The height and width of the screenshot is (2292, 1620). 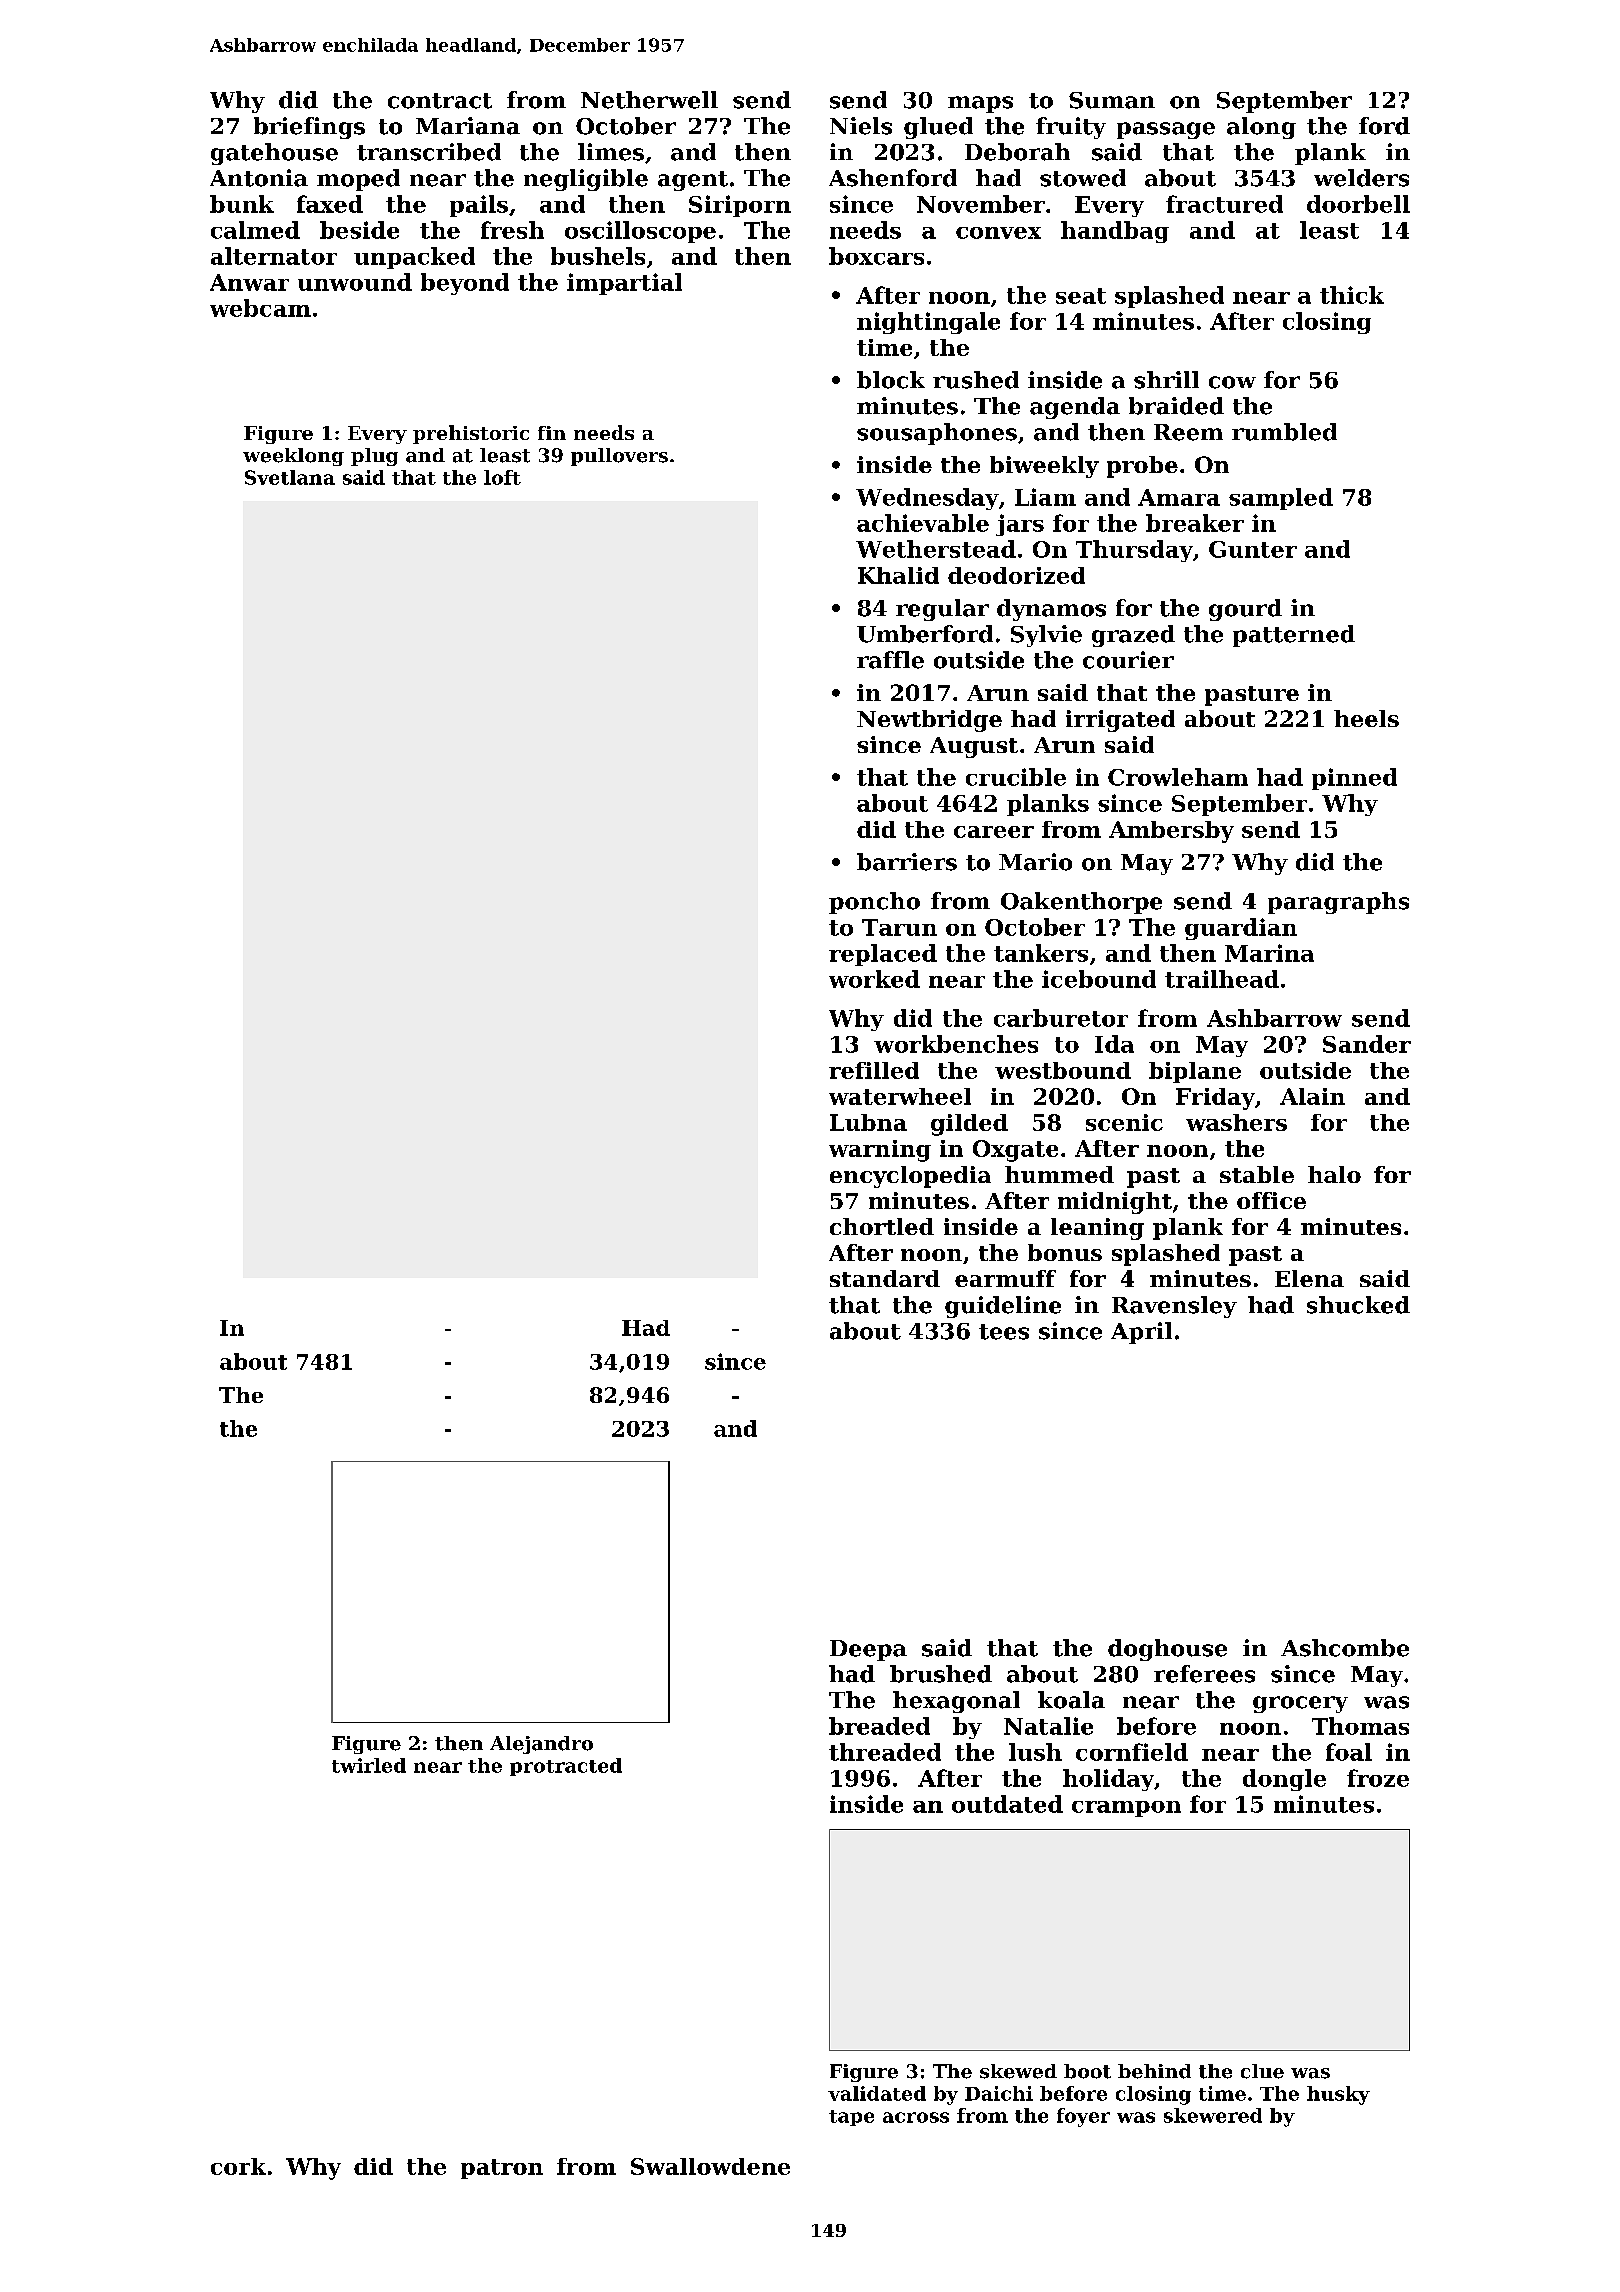 What do you see at coordinates (885, 1278) in the screenshot?
I see `standard` at bounding box center [885, 1278].
